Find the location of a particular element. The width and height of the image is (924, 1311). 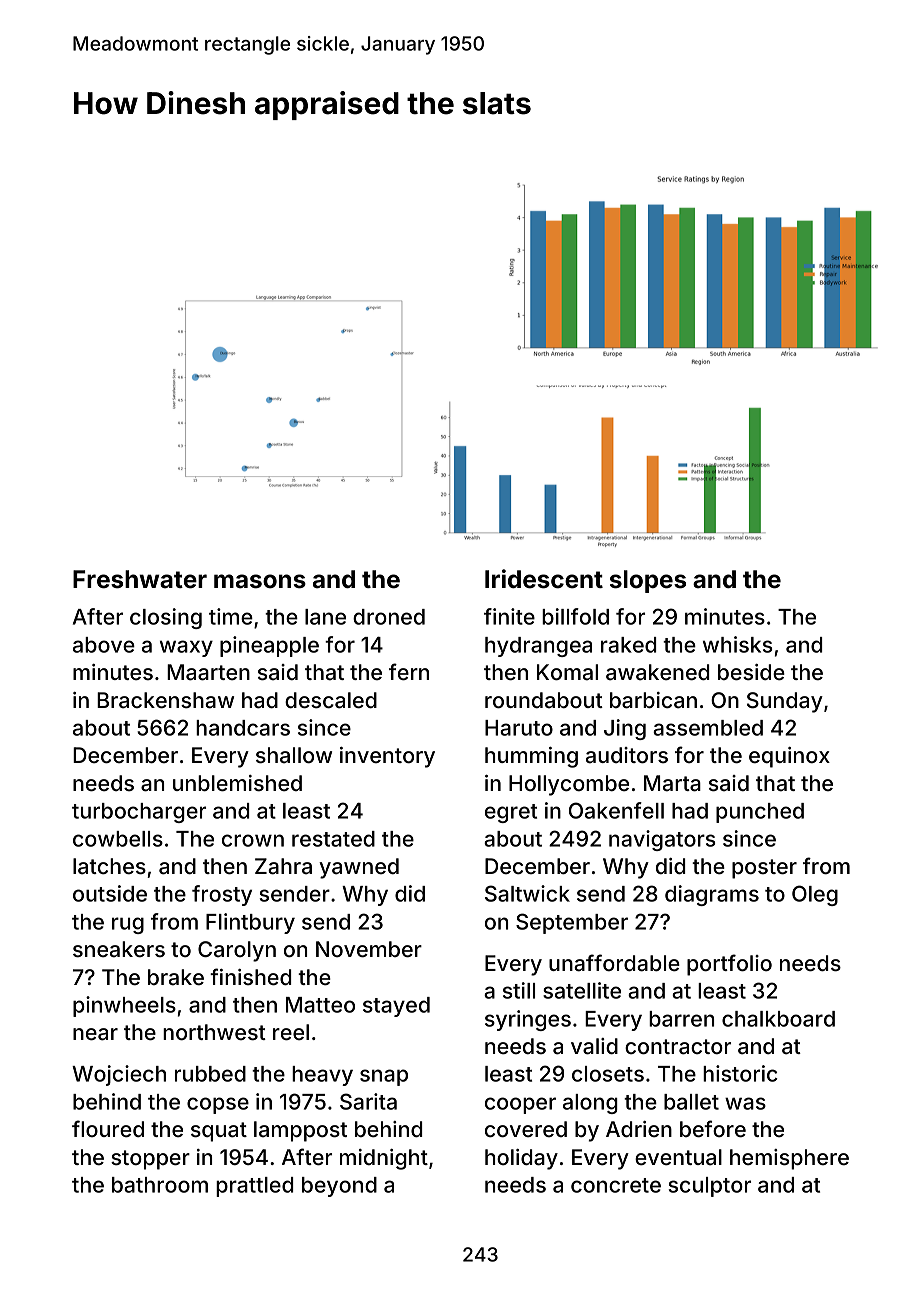

satellite is located at coordinates (582, 990).
